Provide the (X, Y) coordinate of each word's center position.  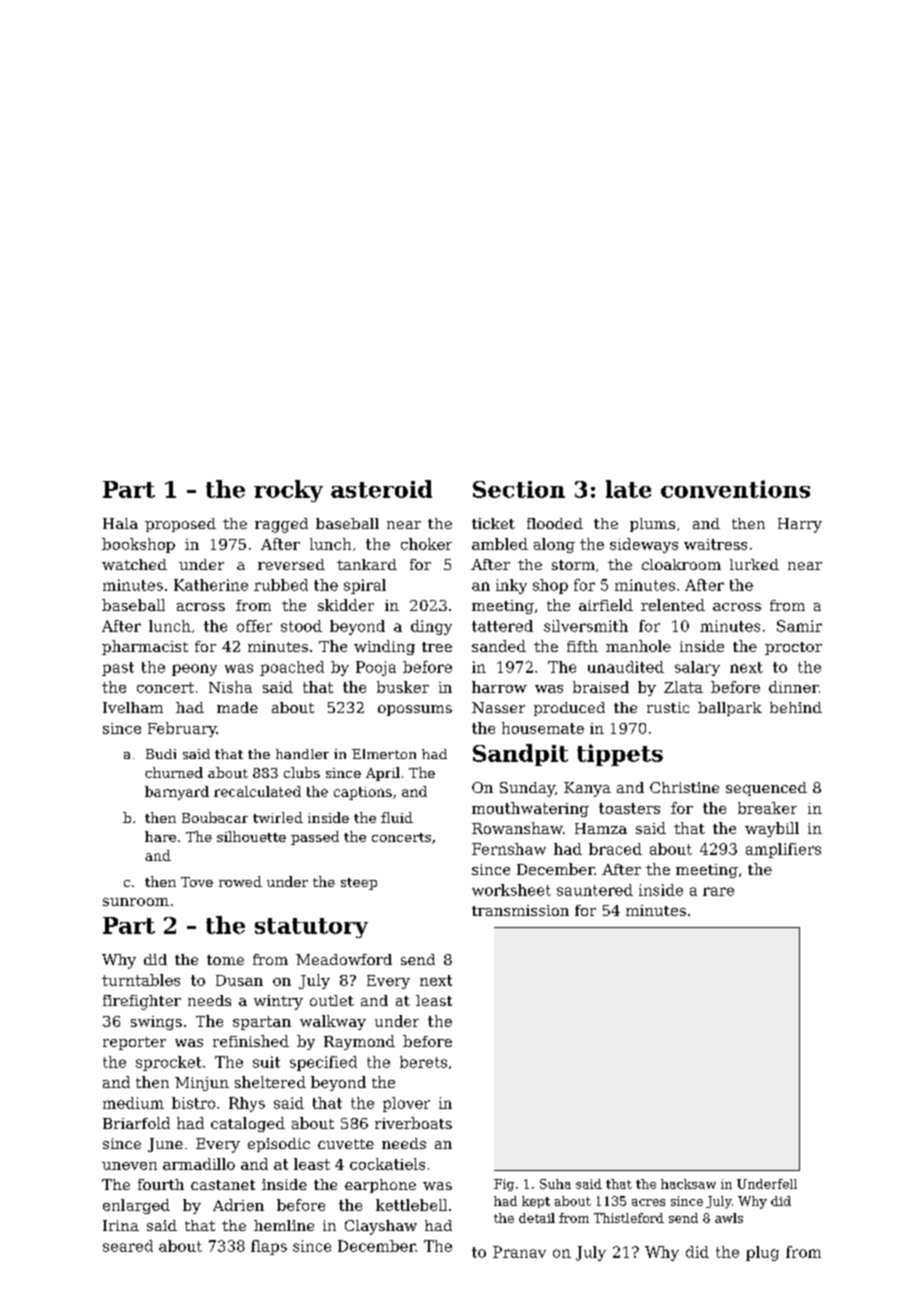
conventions (735, 489)
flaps (269, 1247)
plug (762, 1253)
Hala (120, 523)
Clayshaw (381, 1227)
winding (384, 647)
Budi (161, 754)
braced (615, 849)
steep (359, 884)
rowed (240, 881)
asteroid (381, 489)
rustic (668, 707)
